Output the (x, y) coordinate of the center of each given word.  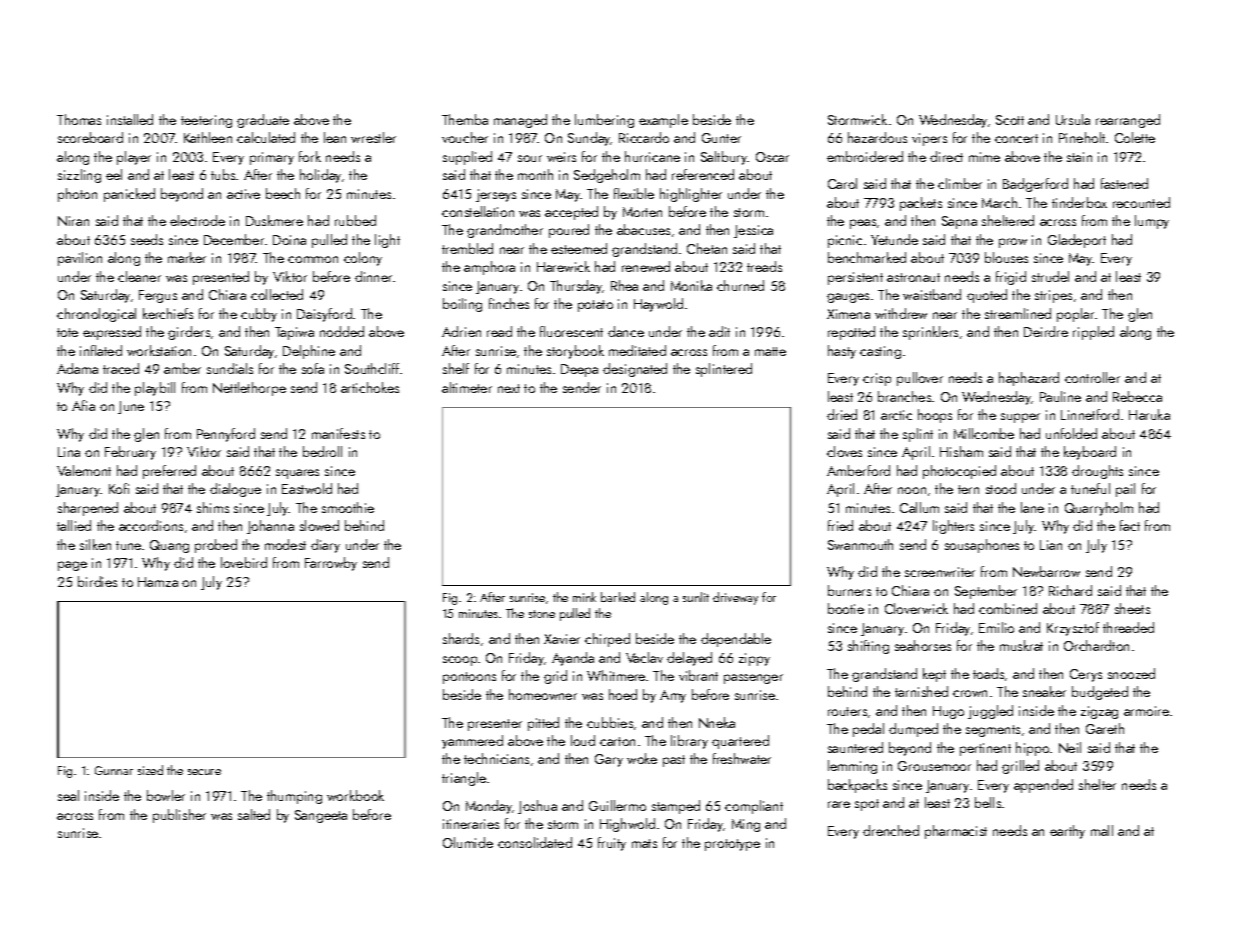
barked (618, 597)
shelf (456, 368)
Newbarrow (1046, 571)
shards (461, 638)
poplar (1076, 315)
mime (984, 157)
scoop (460, 661)
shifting (868, 647)
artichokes (370, 387)
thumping (294, 797)
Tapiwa (294, 333)
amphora (489, 268)
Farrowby (331, 564)
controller (1092, 377)
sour (530, 158)
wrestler (373, 137)
